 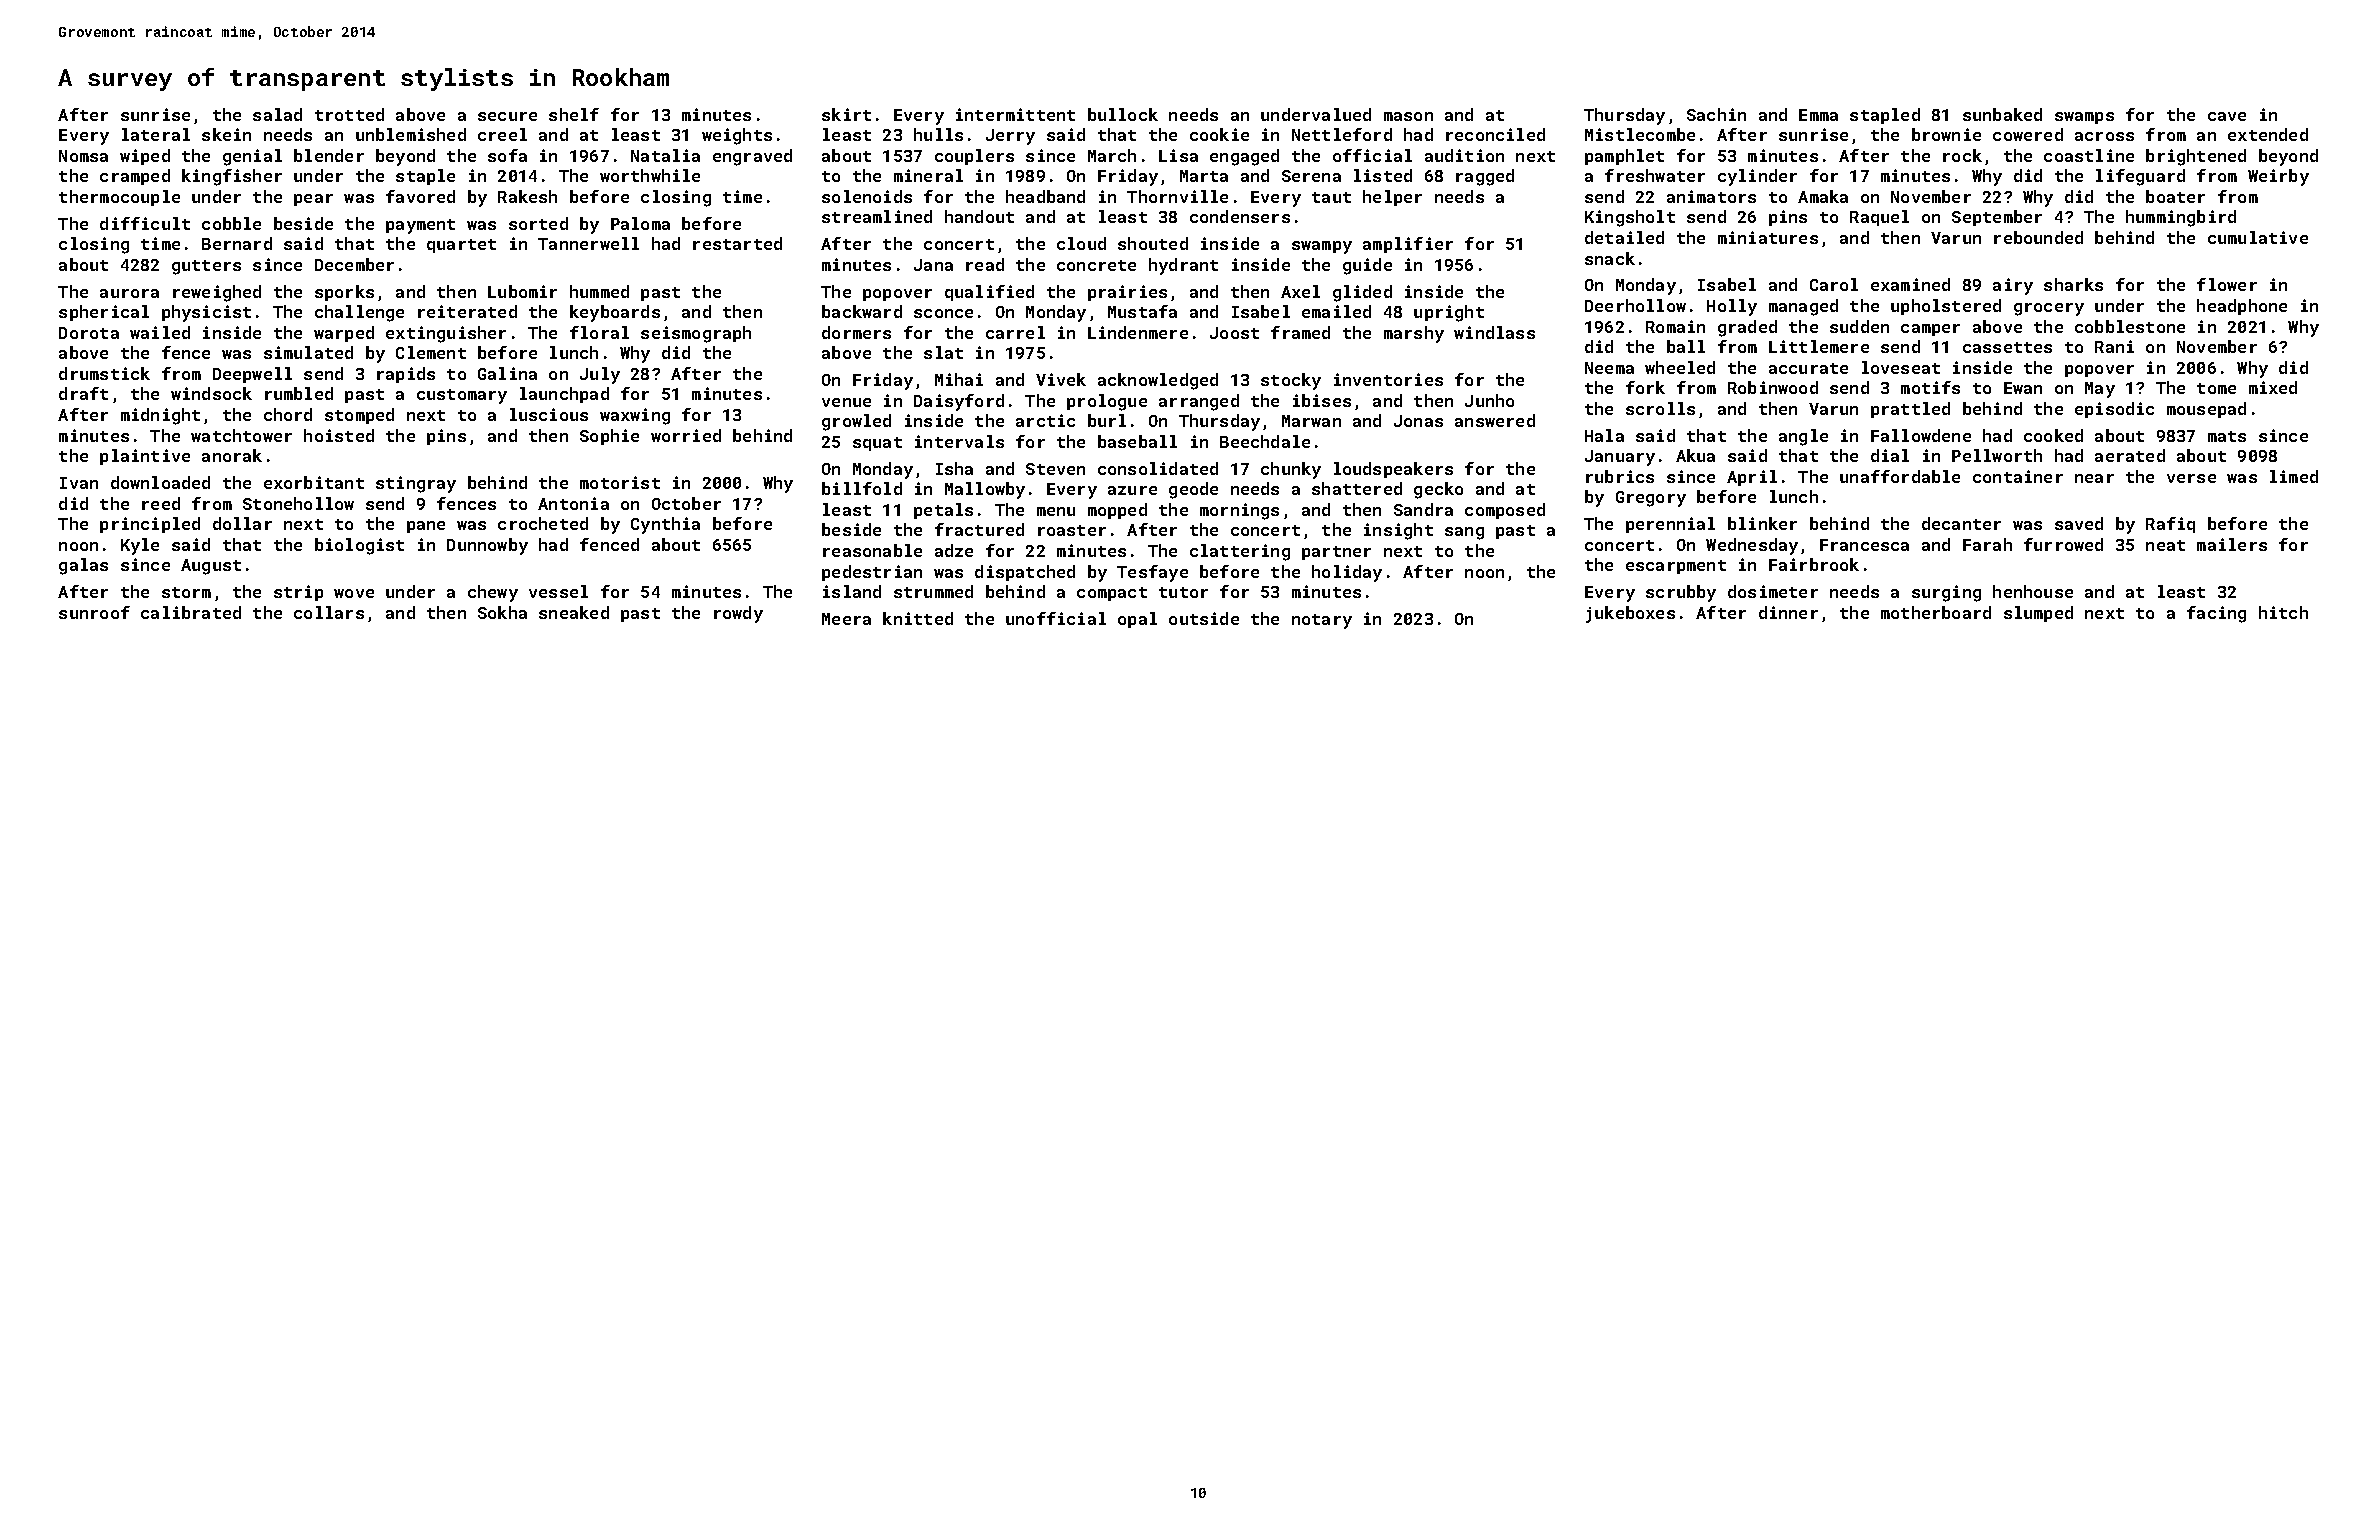 I want to click on intermittent, so click(x=1015, y=114).
